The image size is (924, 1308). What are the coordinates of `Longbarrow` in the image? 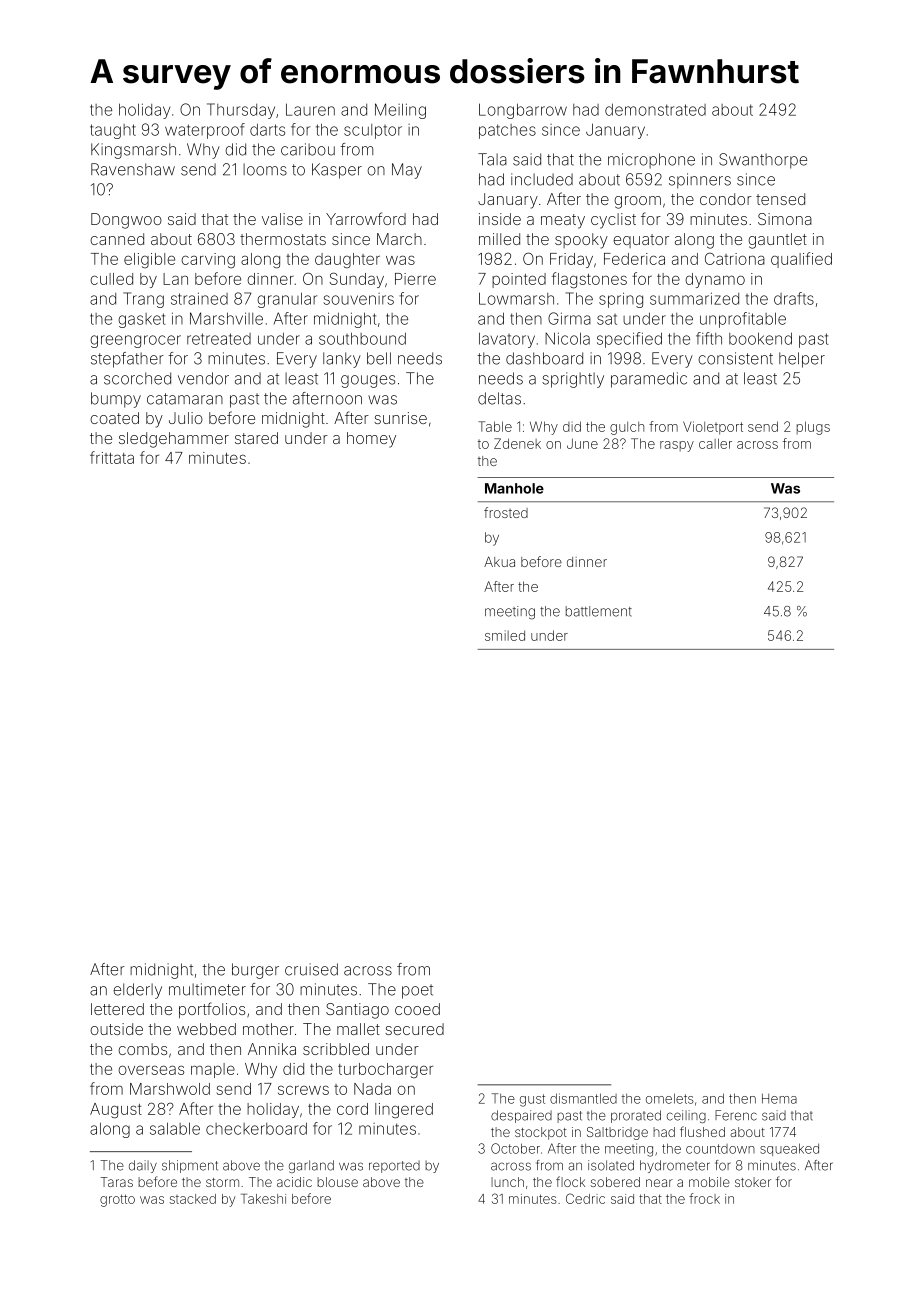 It's located at (523, 111).
